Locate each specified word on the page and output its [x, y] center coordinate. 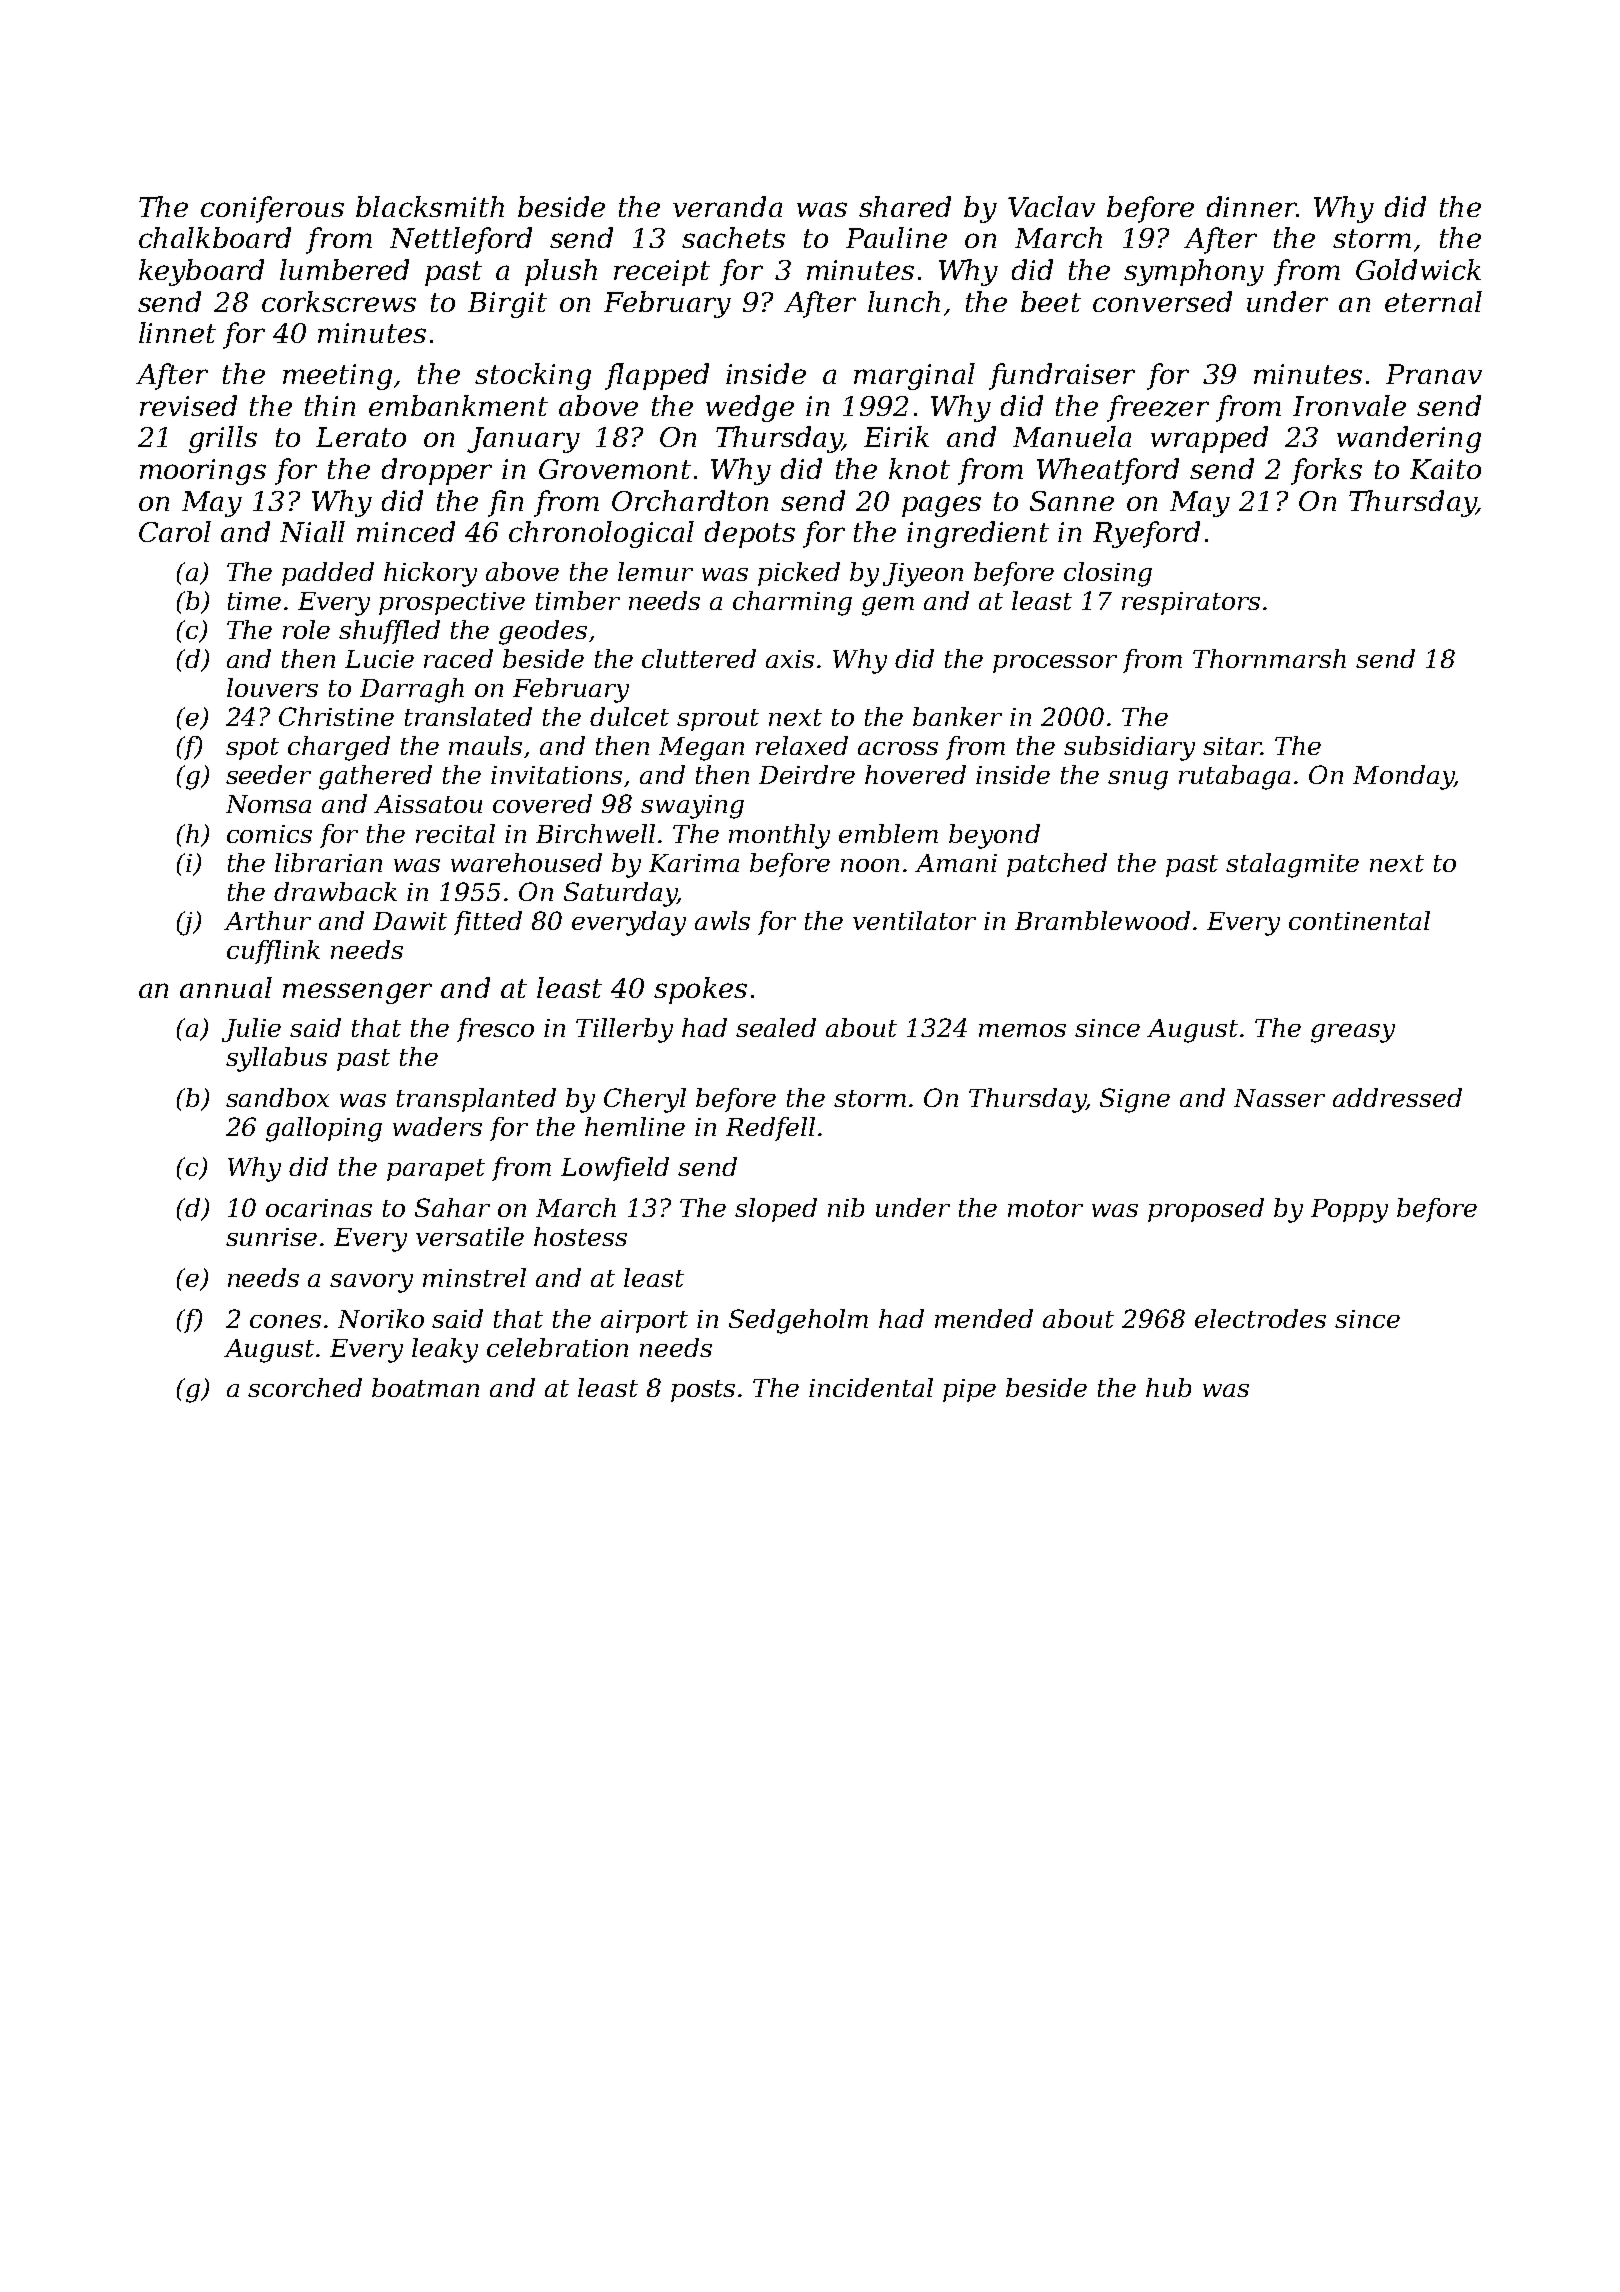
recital [455, 833]
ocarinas [319, 1208]
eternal [1433, 301]
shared [905, 206]
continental [1359, 920]
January [523, 440]
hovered [915, 774]
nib [846, 1207]
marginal [914, 376]
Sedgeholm [798, 1321]
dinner [1252, 206]
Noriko [381, 1318]
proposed [1206, 1210]
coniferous [272, 209]
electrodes [1260, 1318]
